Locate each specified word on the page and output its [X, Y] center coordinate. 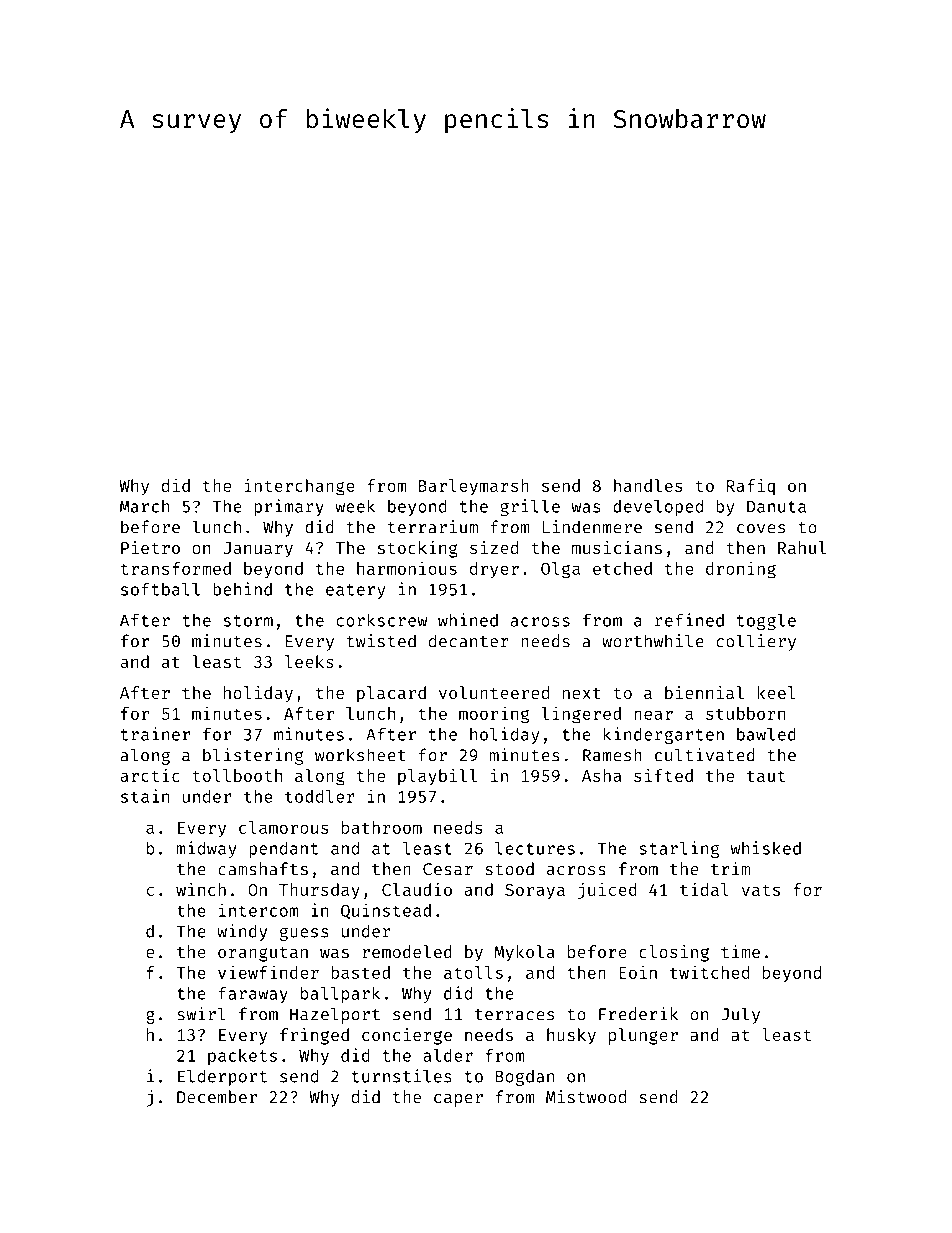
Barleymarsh [474, 487]
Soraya [535, 892]
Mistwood [586, 1097]
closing [674, 953]
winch [201, 889]
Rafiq [751, 487]
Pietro [150, 547]
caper [458, 1100]
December [217, 1097]
